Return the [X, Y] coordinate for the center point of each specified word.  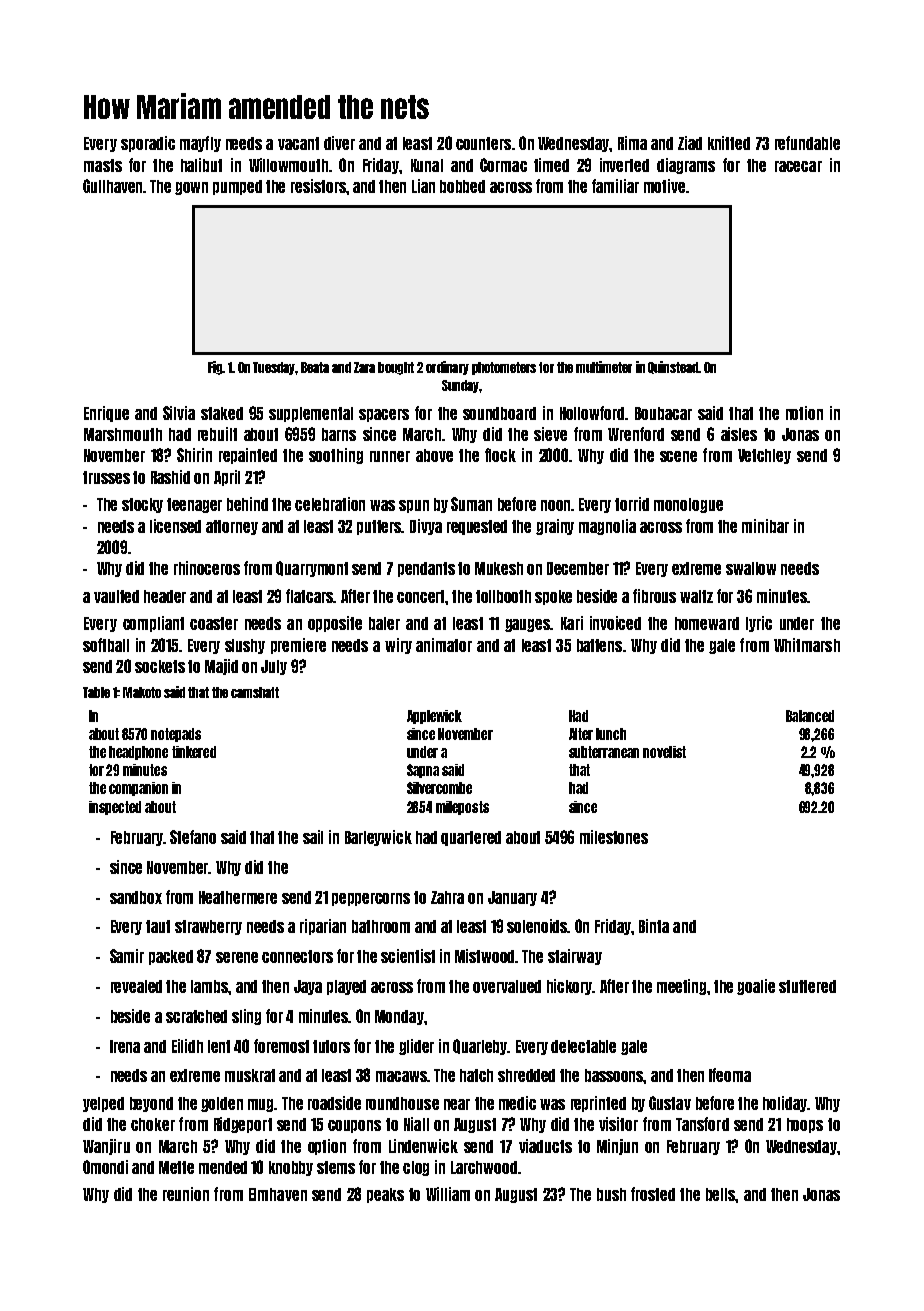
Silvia [179, 413]
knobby [291, 1168]
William [448, 1194]
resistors [319, 186]
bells [720, 1194]
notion [804, 413]
